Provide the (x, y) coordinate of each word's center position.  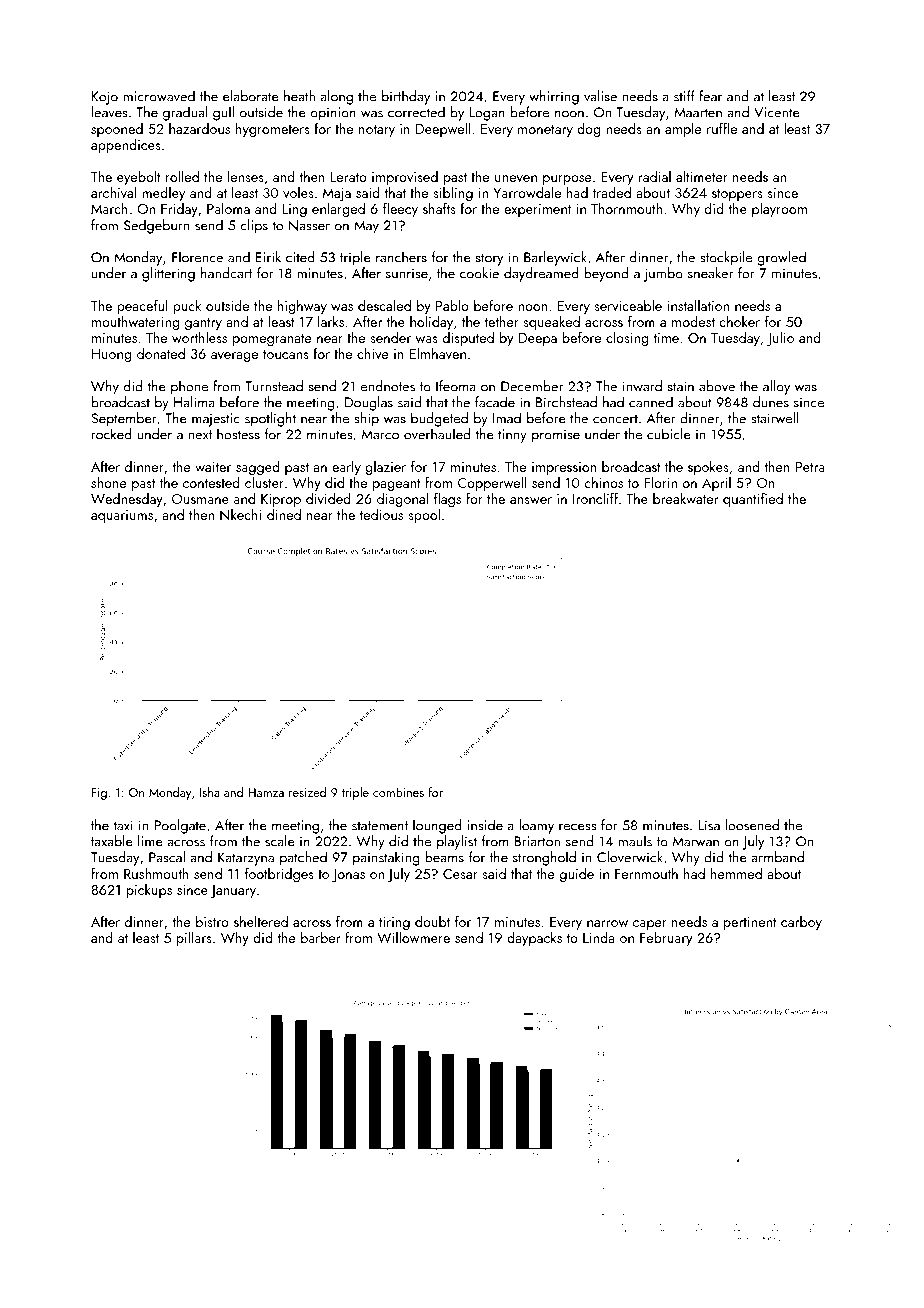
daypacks (534, 939)
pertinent (750, 923)
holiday (431, 323)
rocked (112, 434)
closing (627, 339)
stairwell (774, 418)
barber (320, 937)
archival (113, 192)
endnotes (388, 386)
